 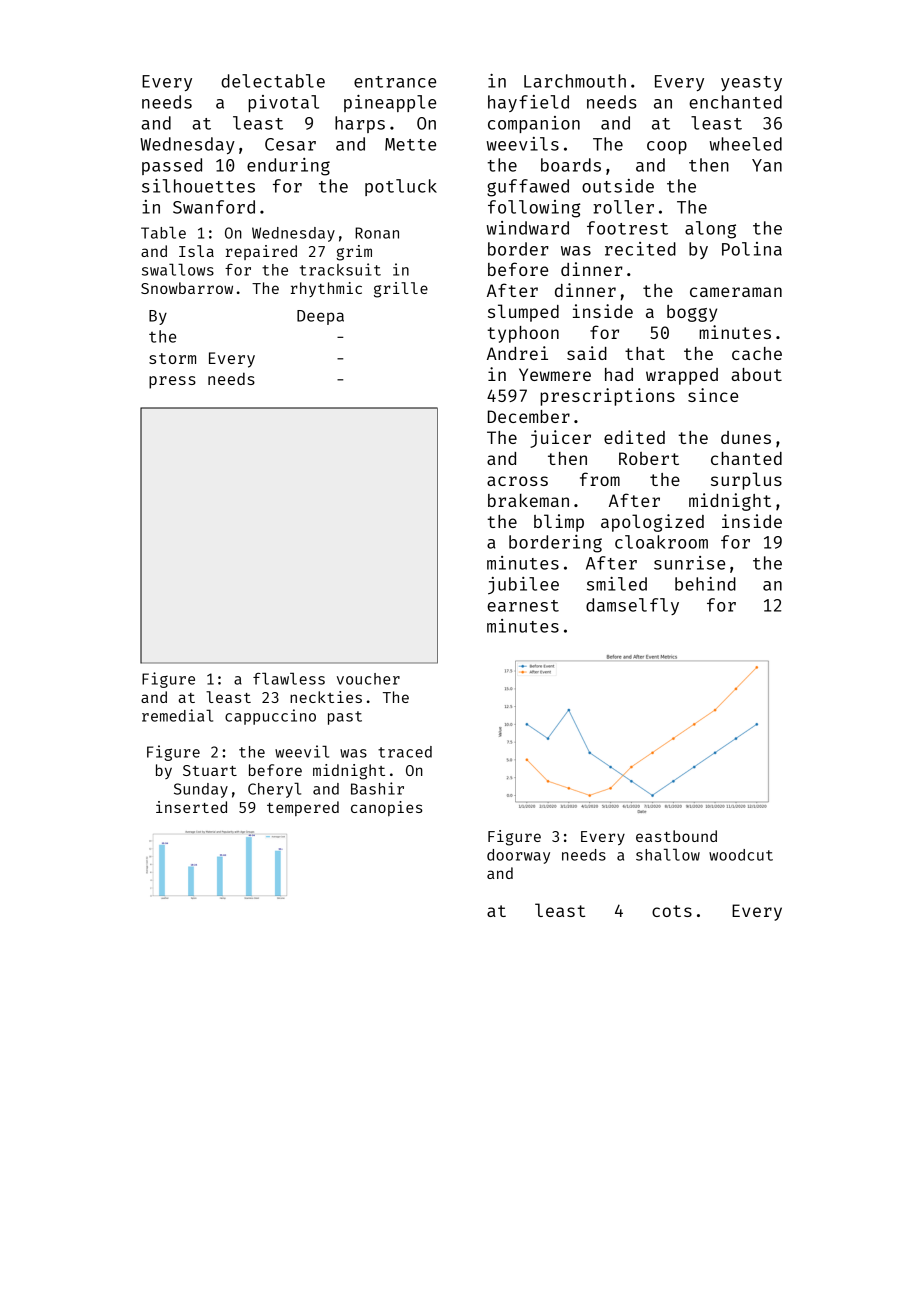 What do you see at coordinates (172, 382) in the document?
I see `press` at bounding box center [172, 382].
